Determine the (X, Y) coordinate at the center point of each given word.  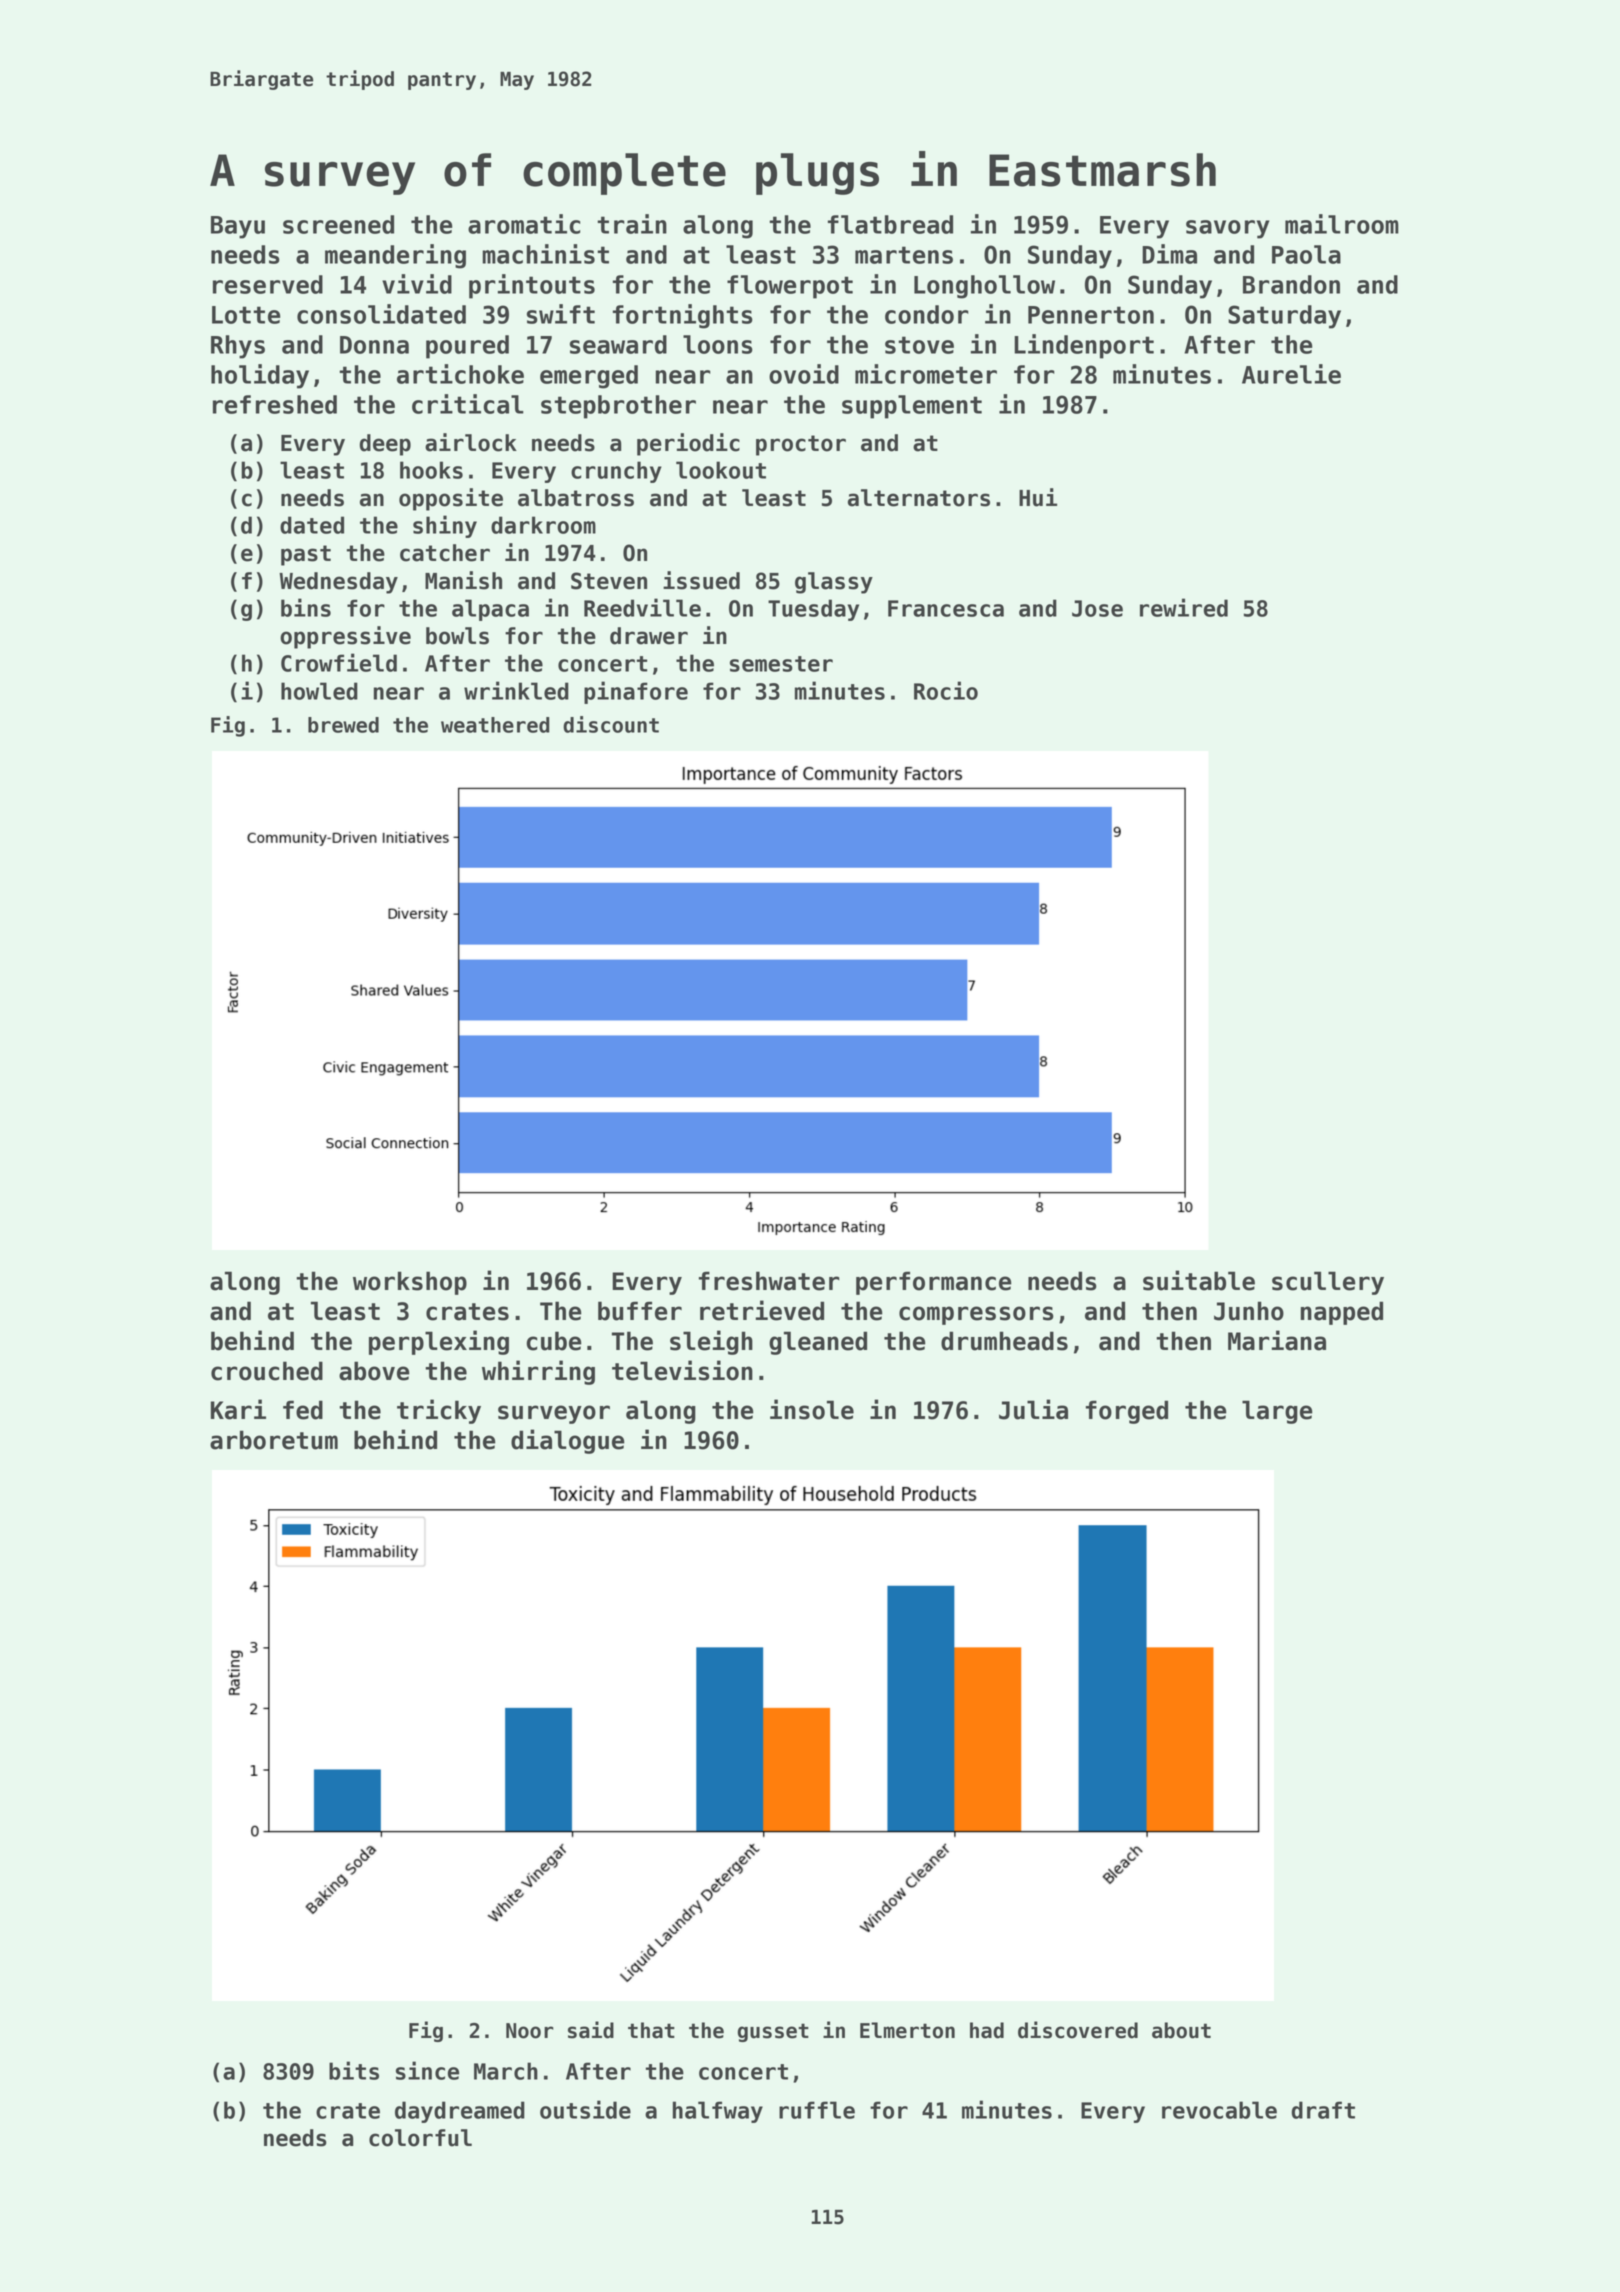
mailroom (1342, 224)
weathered (495, 725)
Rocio (946, 690)
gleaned (818, 1343)
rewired (1184, 607)
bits (354, 2070)
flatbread (890, 224)
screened (338, 224)
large (1277, 1412)
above (374, 1371)
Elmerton (907, 2030)
